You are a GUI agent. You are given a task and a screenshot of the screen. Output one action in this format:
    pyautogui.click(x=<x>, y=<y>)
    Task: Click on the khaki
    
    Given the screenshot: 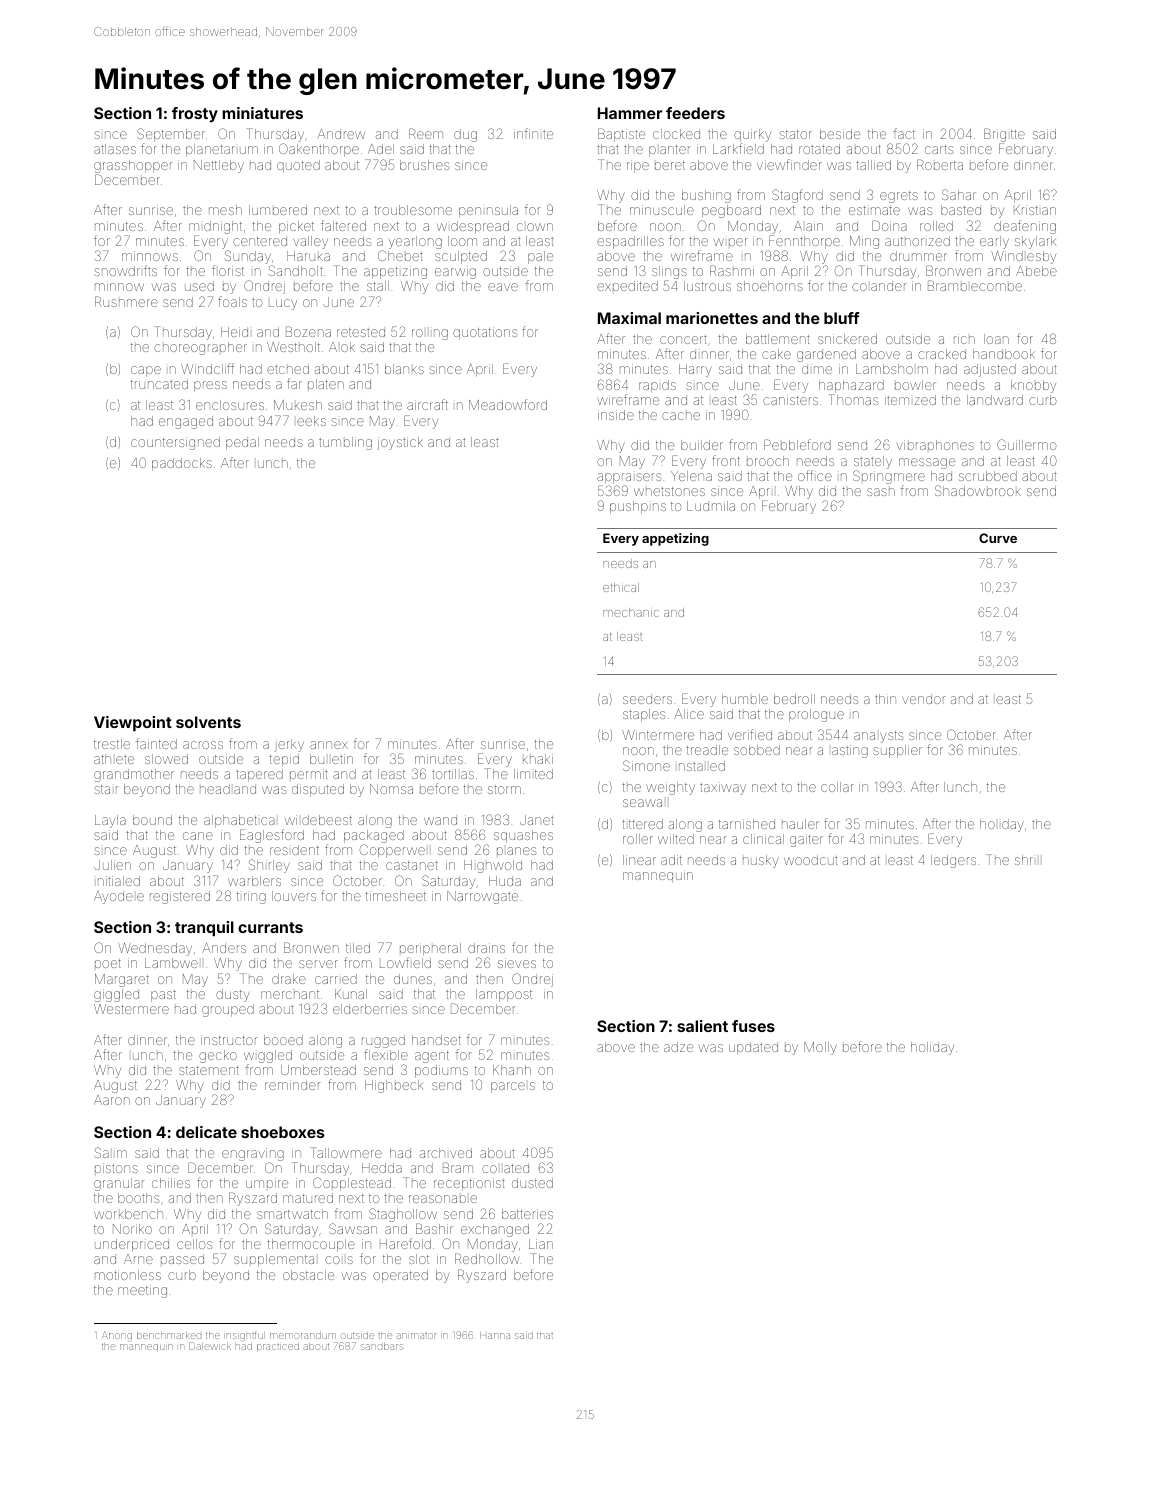 What is the action you would take?
    pyautogui.click(x=538, y=759)
